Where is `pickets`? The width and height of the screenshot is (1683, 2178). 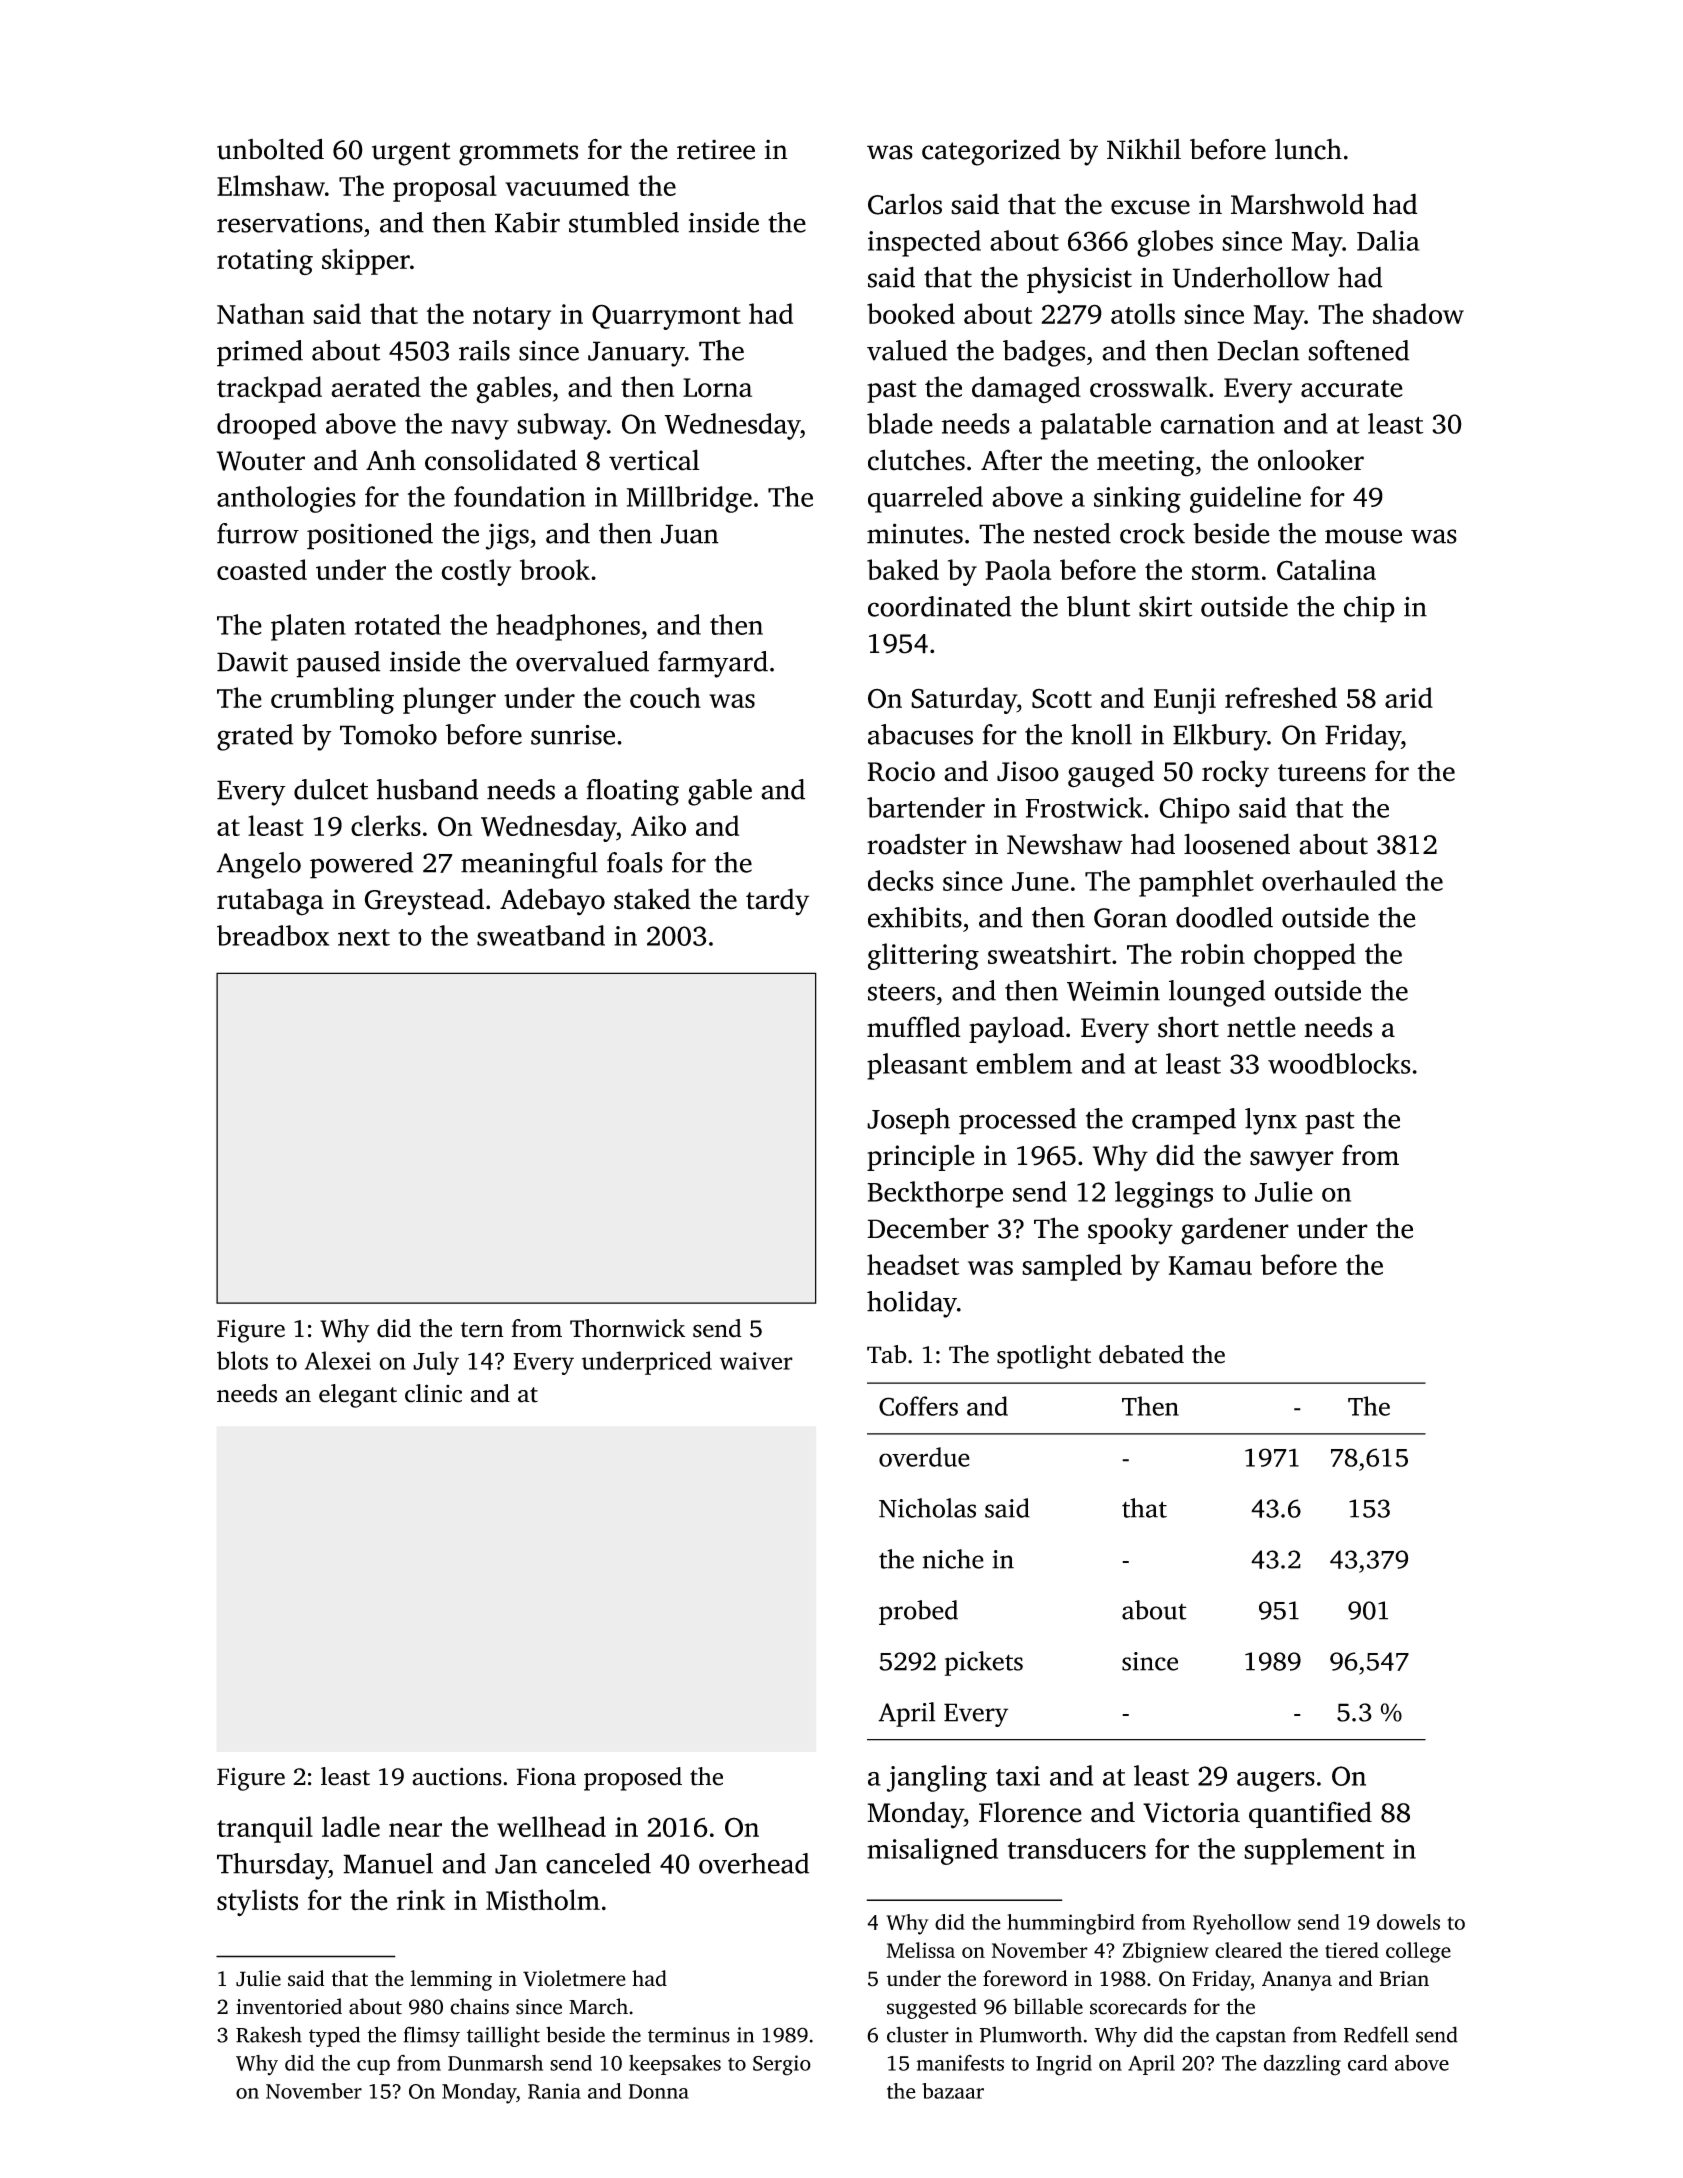
pickets is located at coordinates (984, 1663).
